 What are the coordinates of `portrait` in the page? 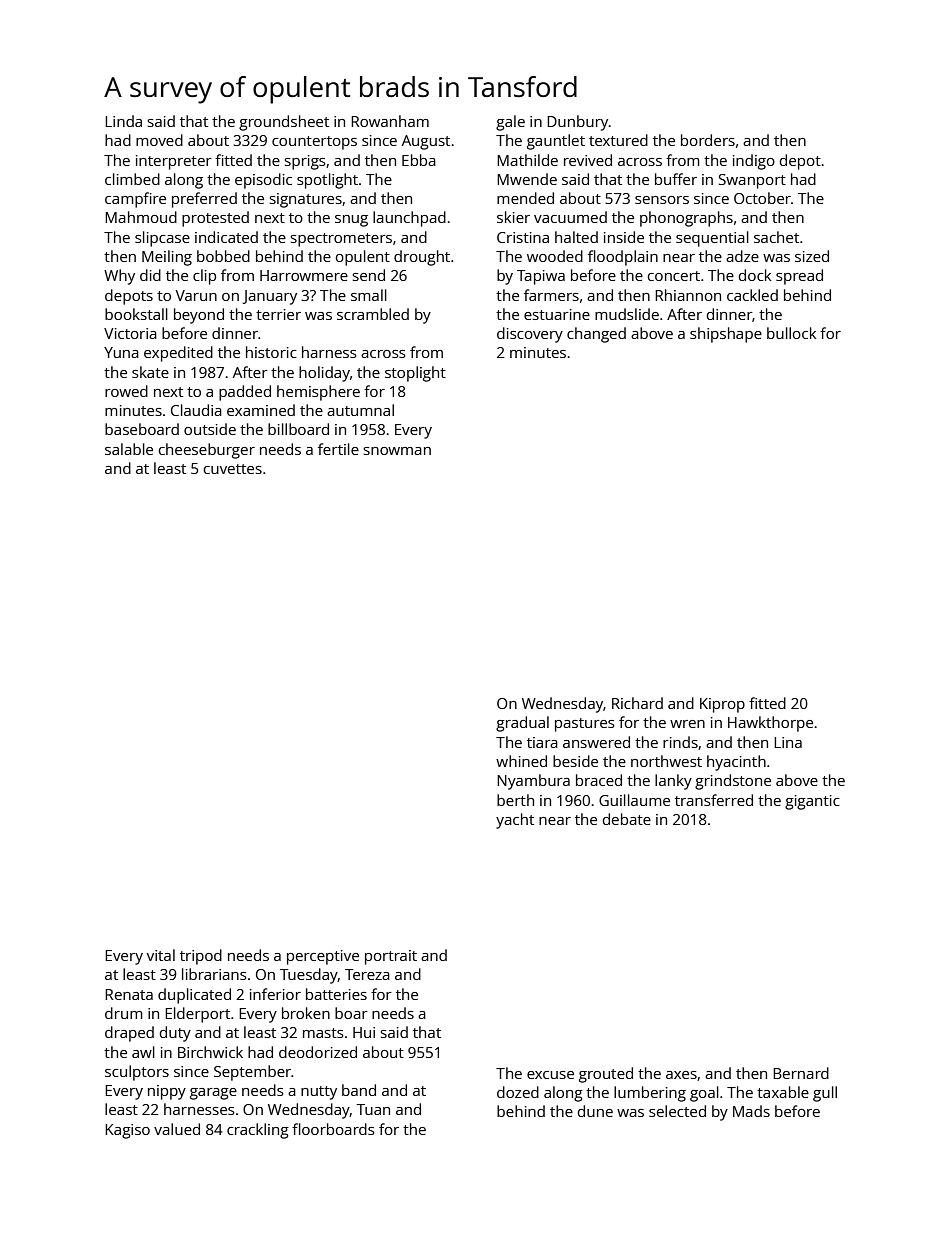 It's located at (391, 957).
